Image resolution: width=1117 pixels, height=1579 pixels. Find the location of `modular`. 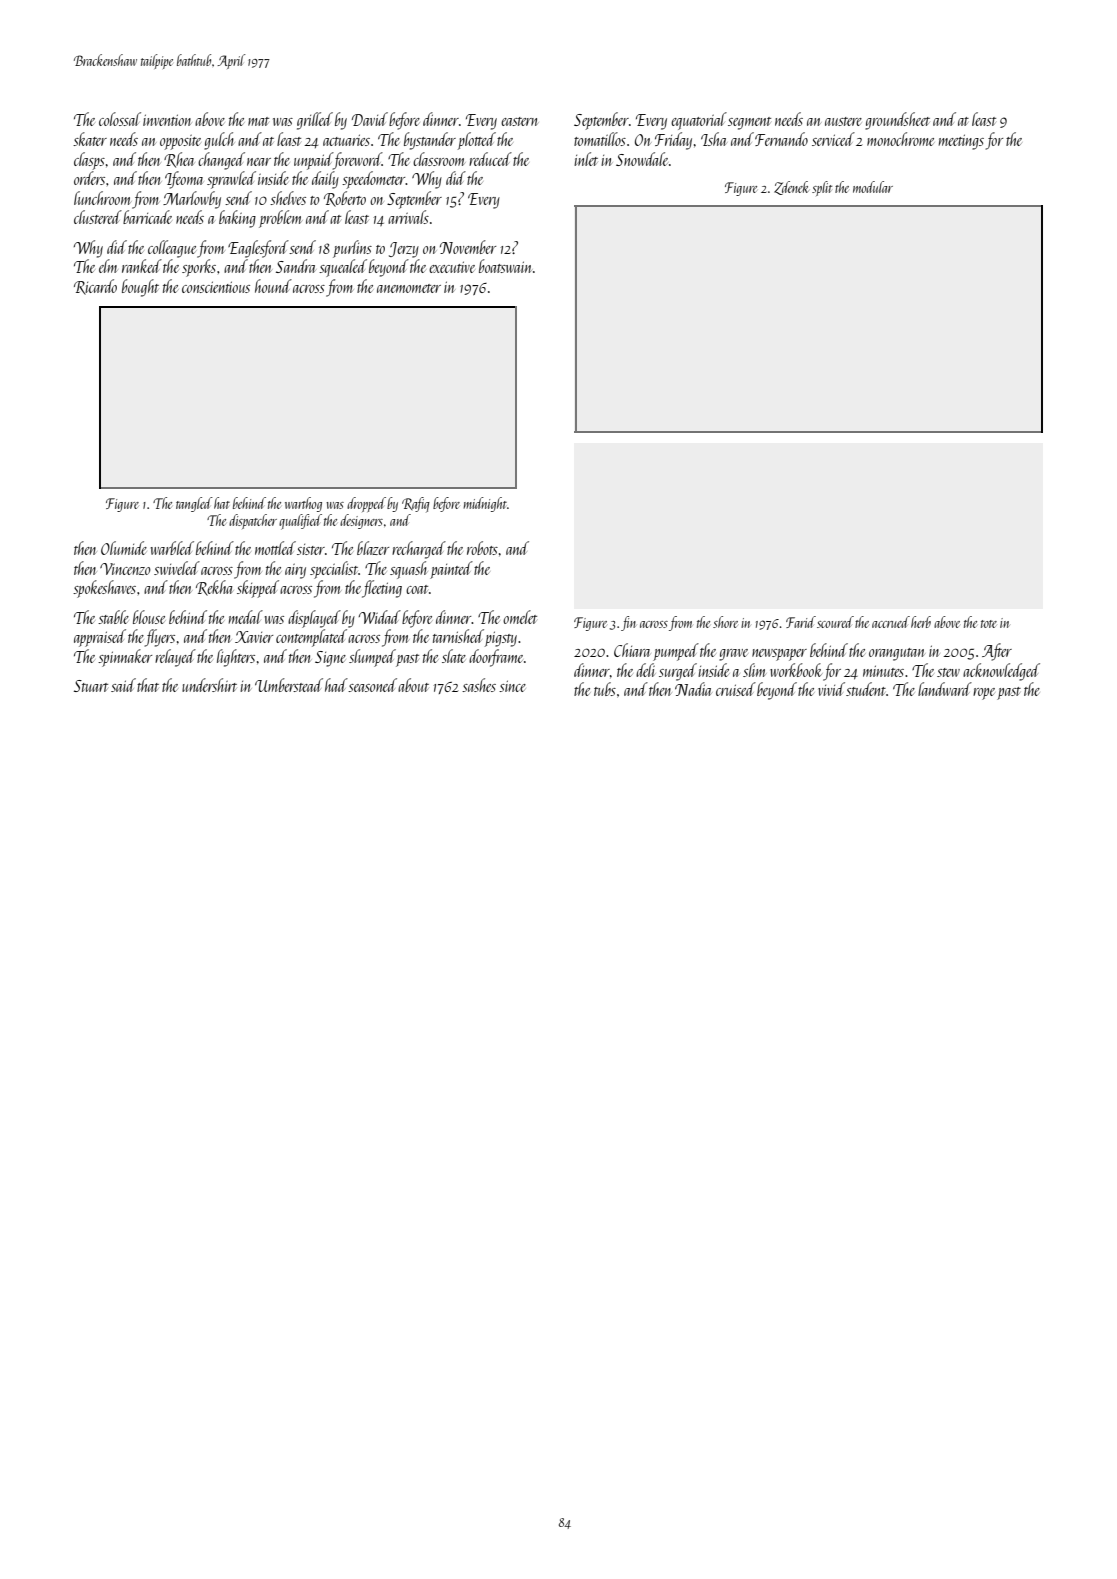

modular is located at coordinates (873, 187).
